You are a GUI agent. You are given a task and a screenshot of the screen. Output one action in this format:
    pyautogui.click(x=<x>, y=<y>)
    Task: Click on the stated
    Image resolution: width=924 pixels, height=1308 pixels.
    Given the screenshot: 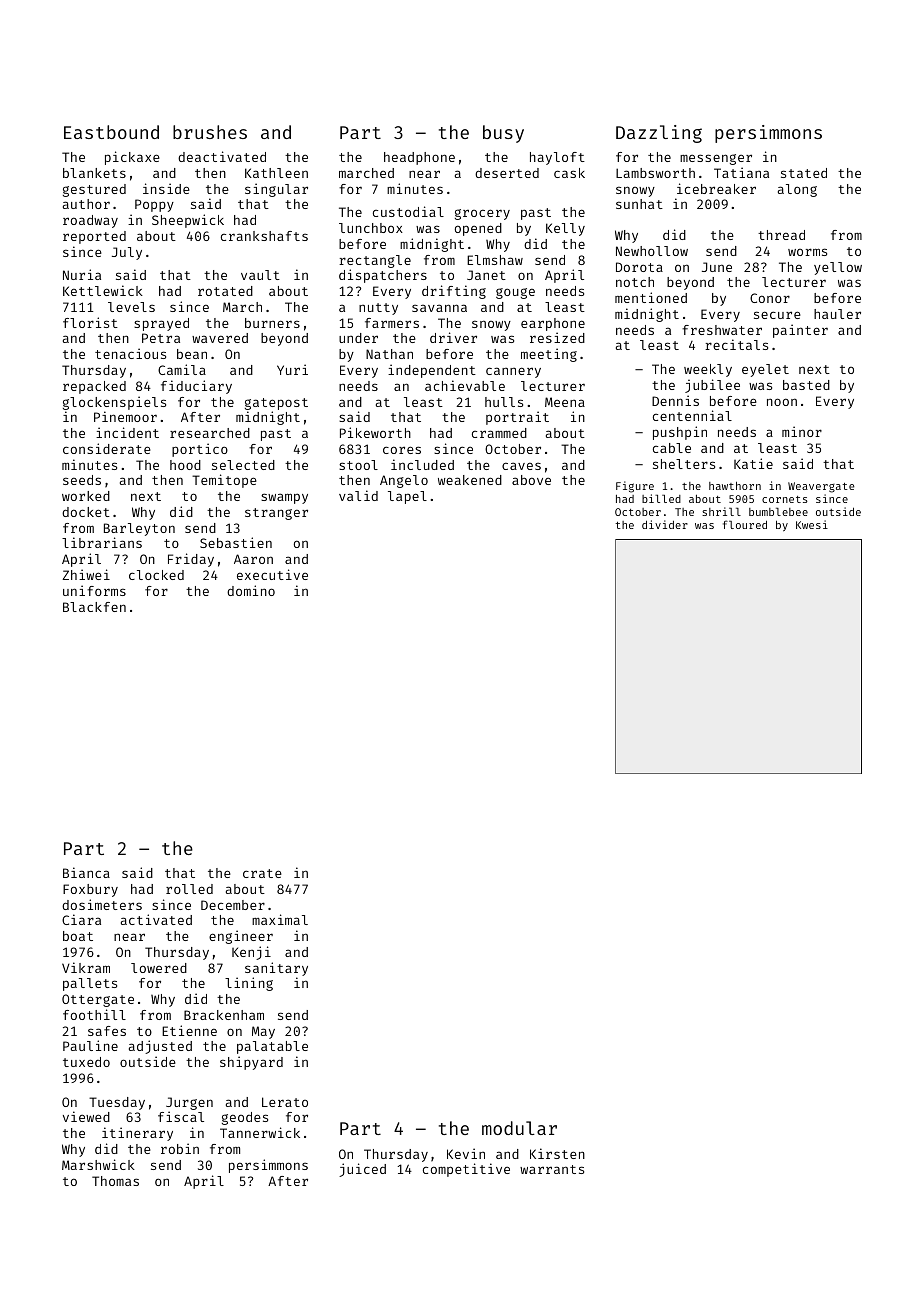 What is the action you would take?
    pyautogui.click(x=804, y=173)
